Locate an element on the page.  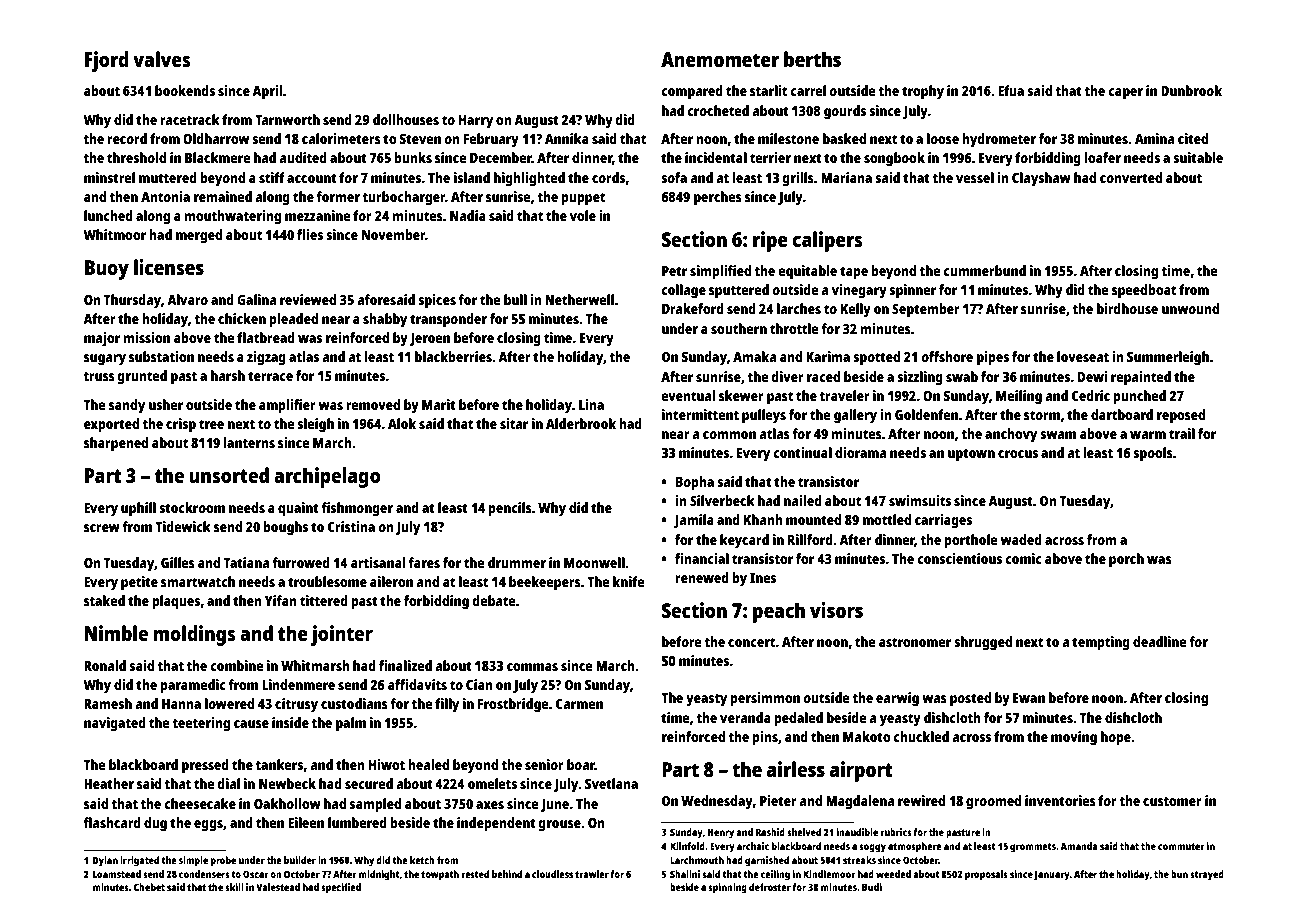
Anemometer is located at coordinates (720, 59).
